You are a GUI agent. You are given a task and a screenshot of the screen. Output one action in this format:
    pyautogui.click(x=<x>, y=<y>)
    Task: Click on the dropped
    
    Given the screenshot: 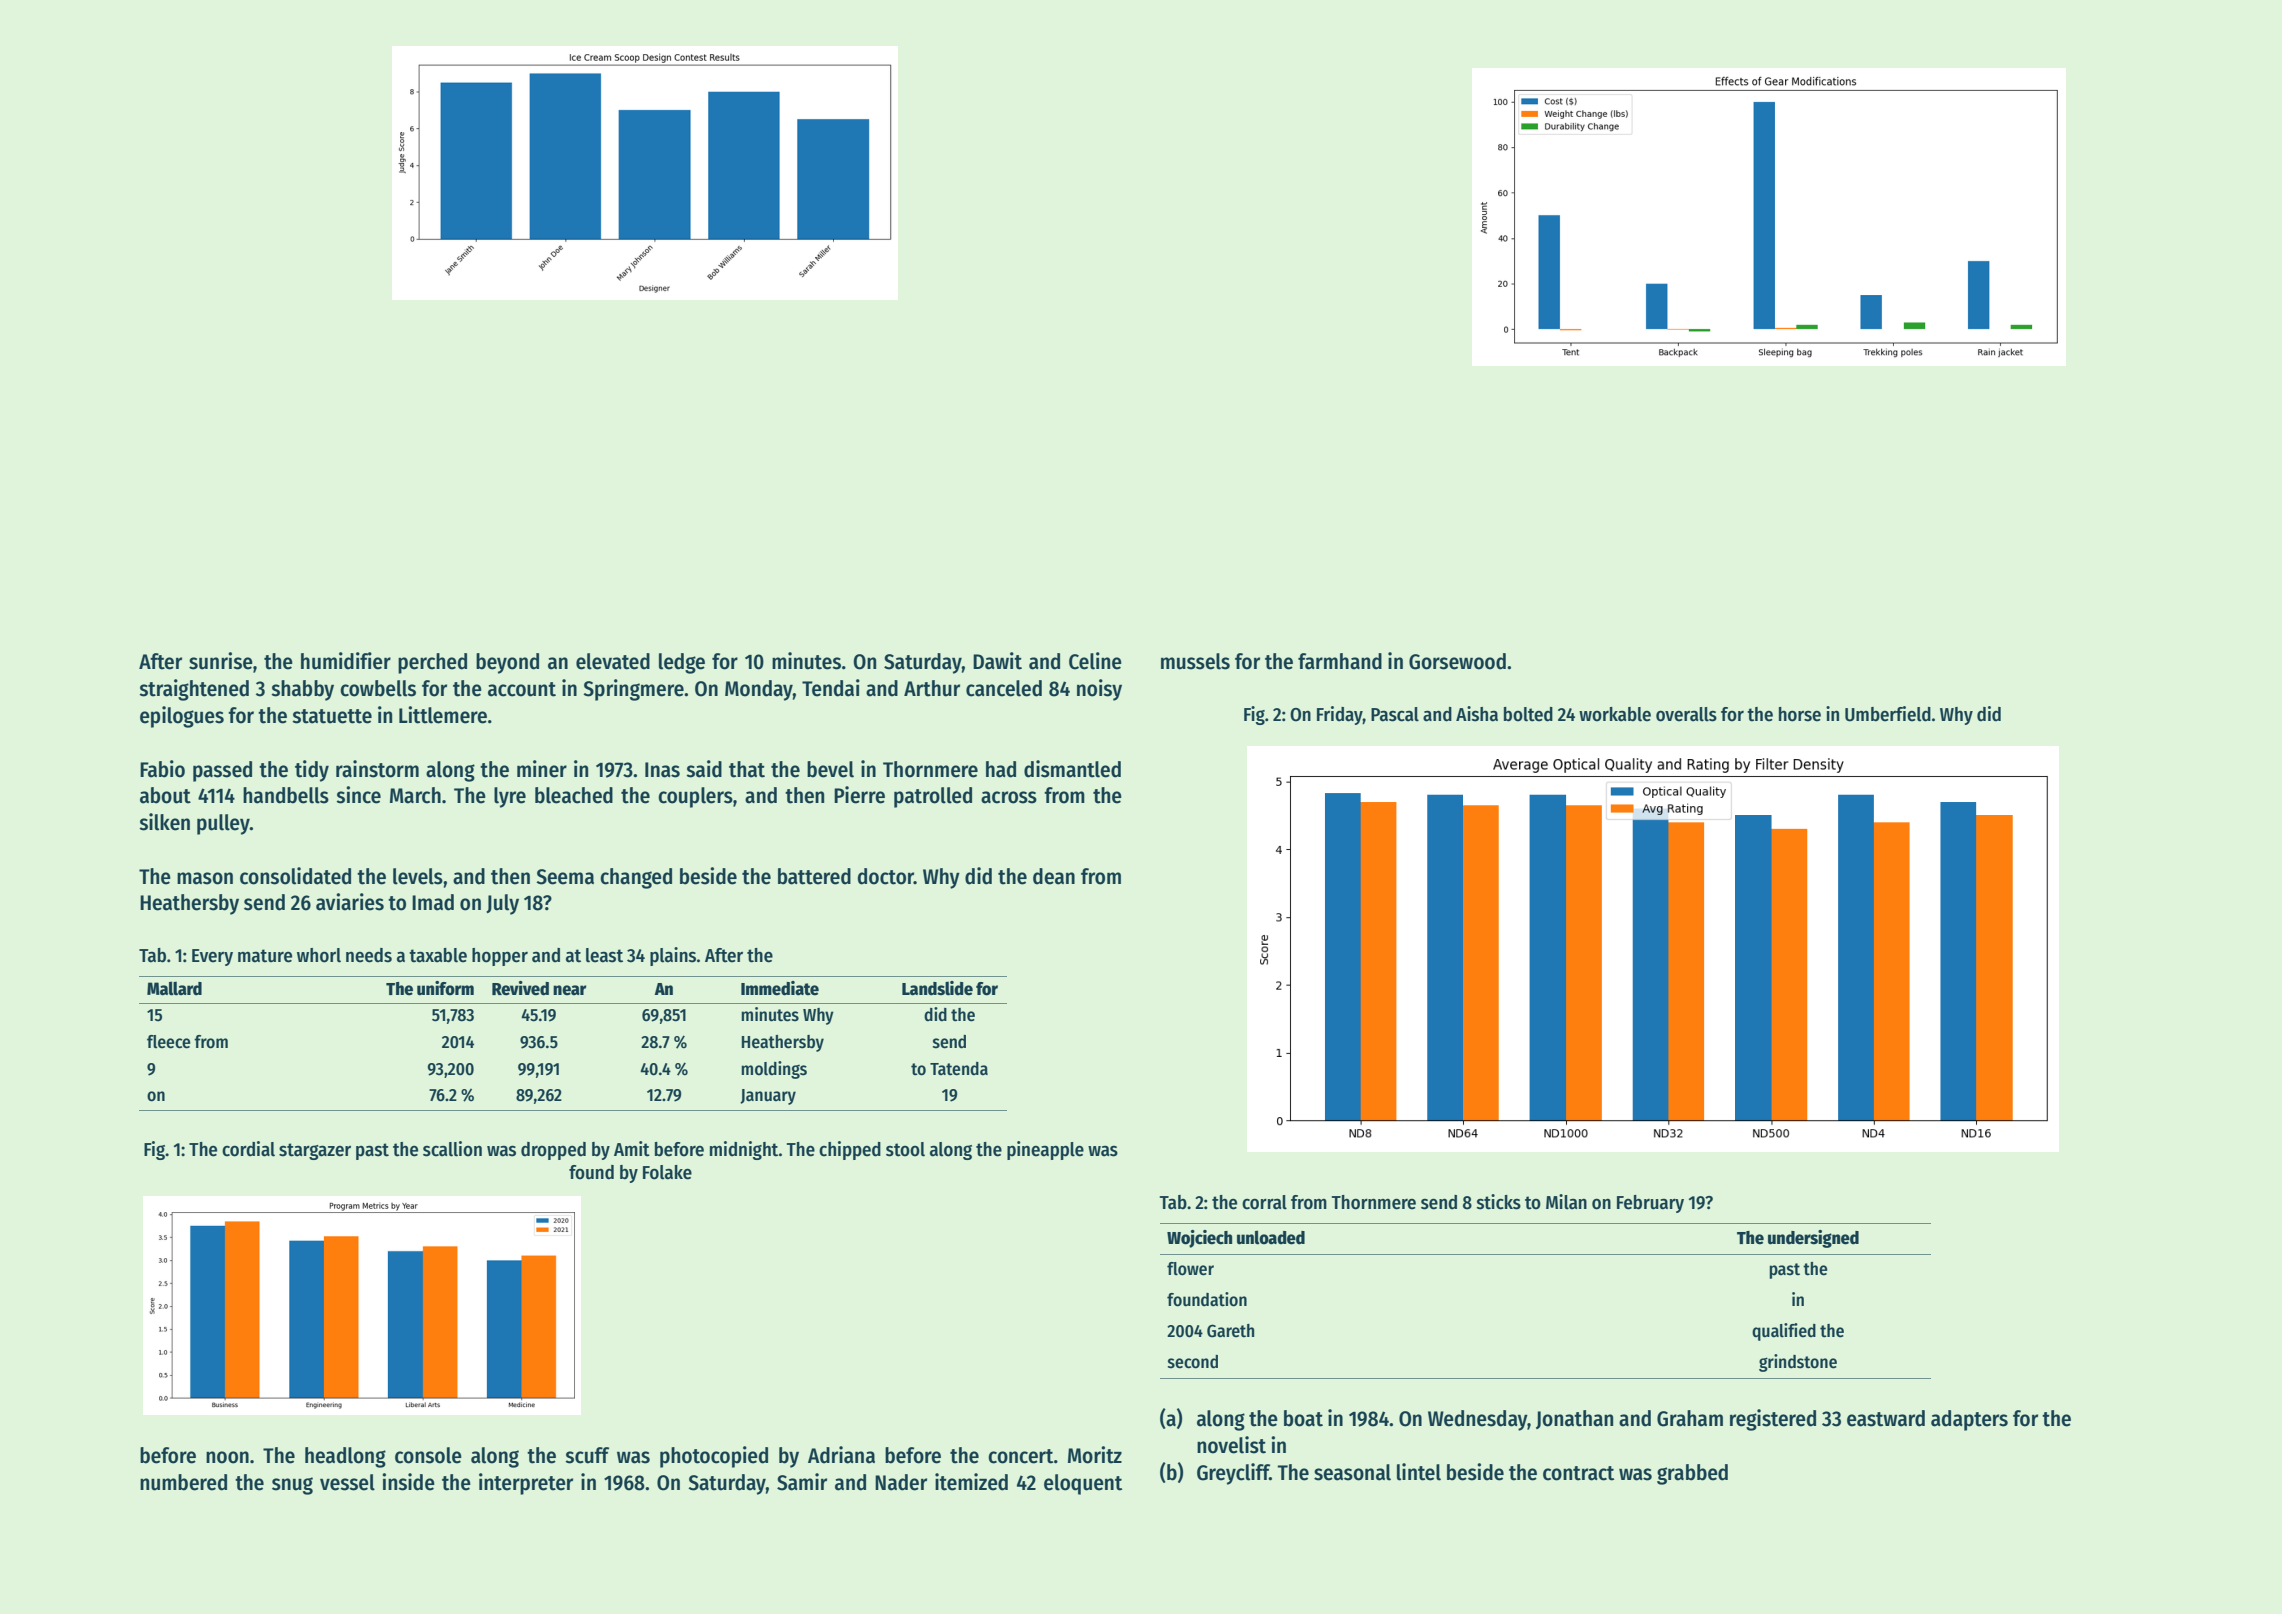 What is the action you would take?
    pyautogui.click(x=553, y=1151)
